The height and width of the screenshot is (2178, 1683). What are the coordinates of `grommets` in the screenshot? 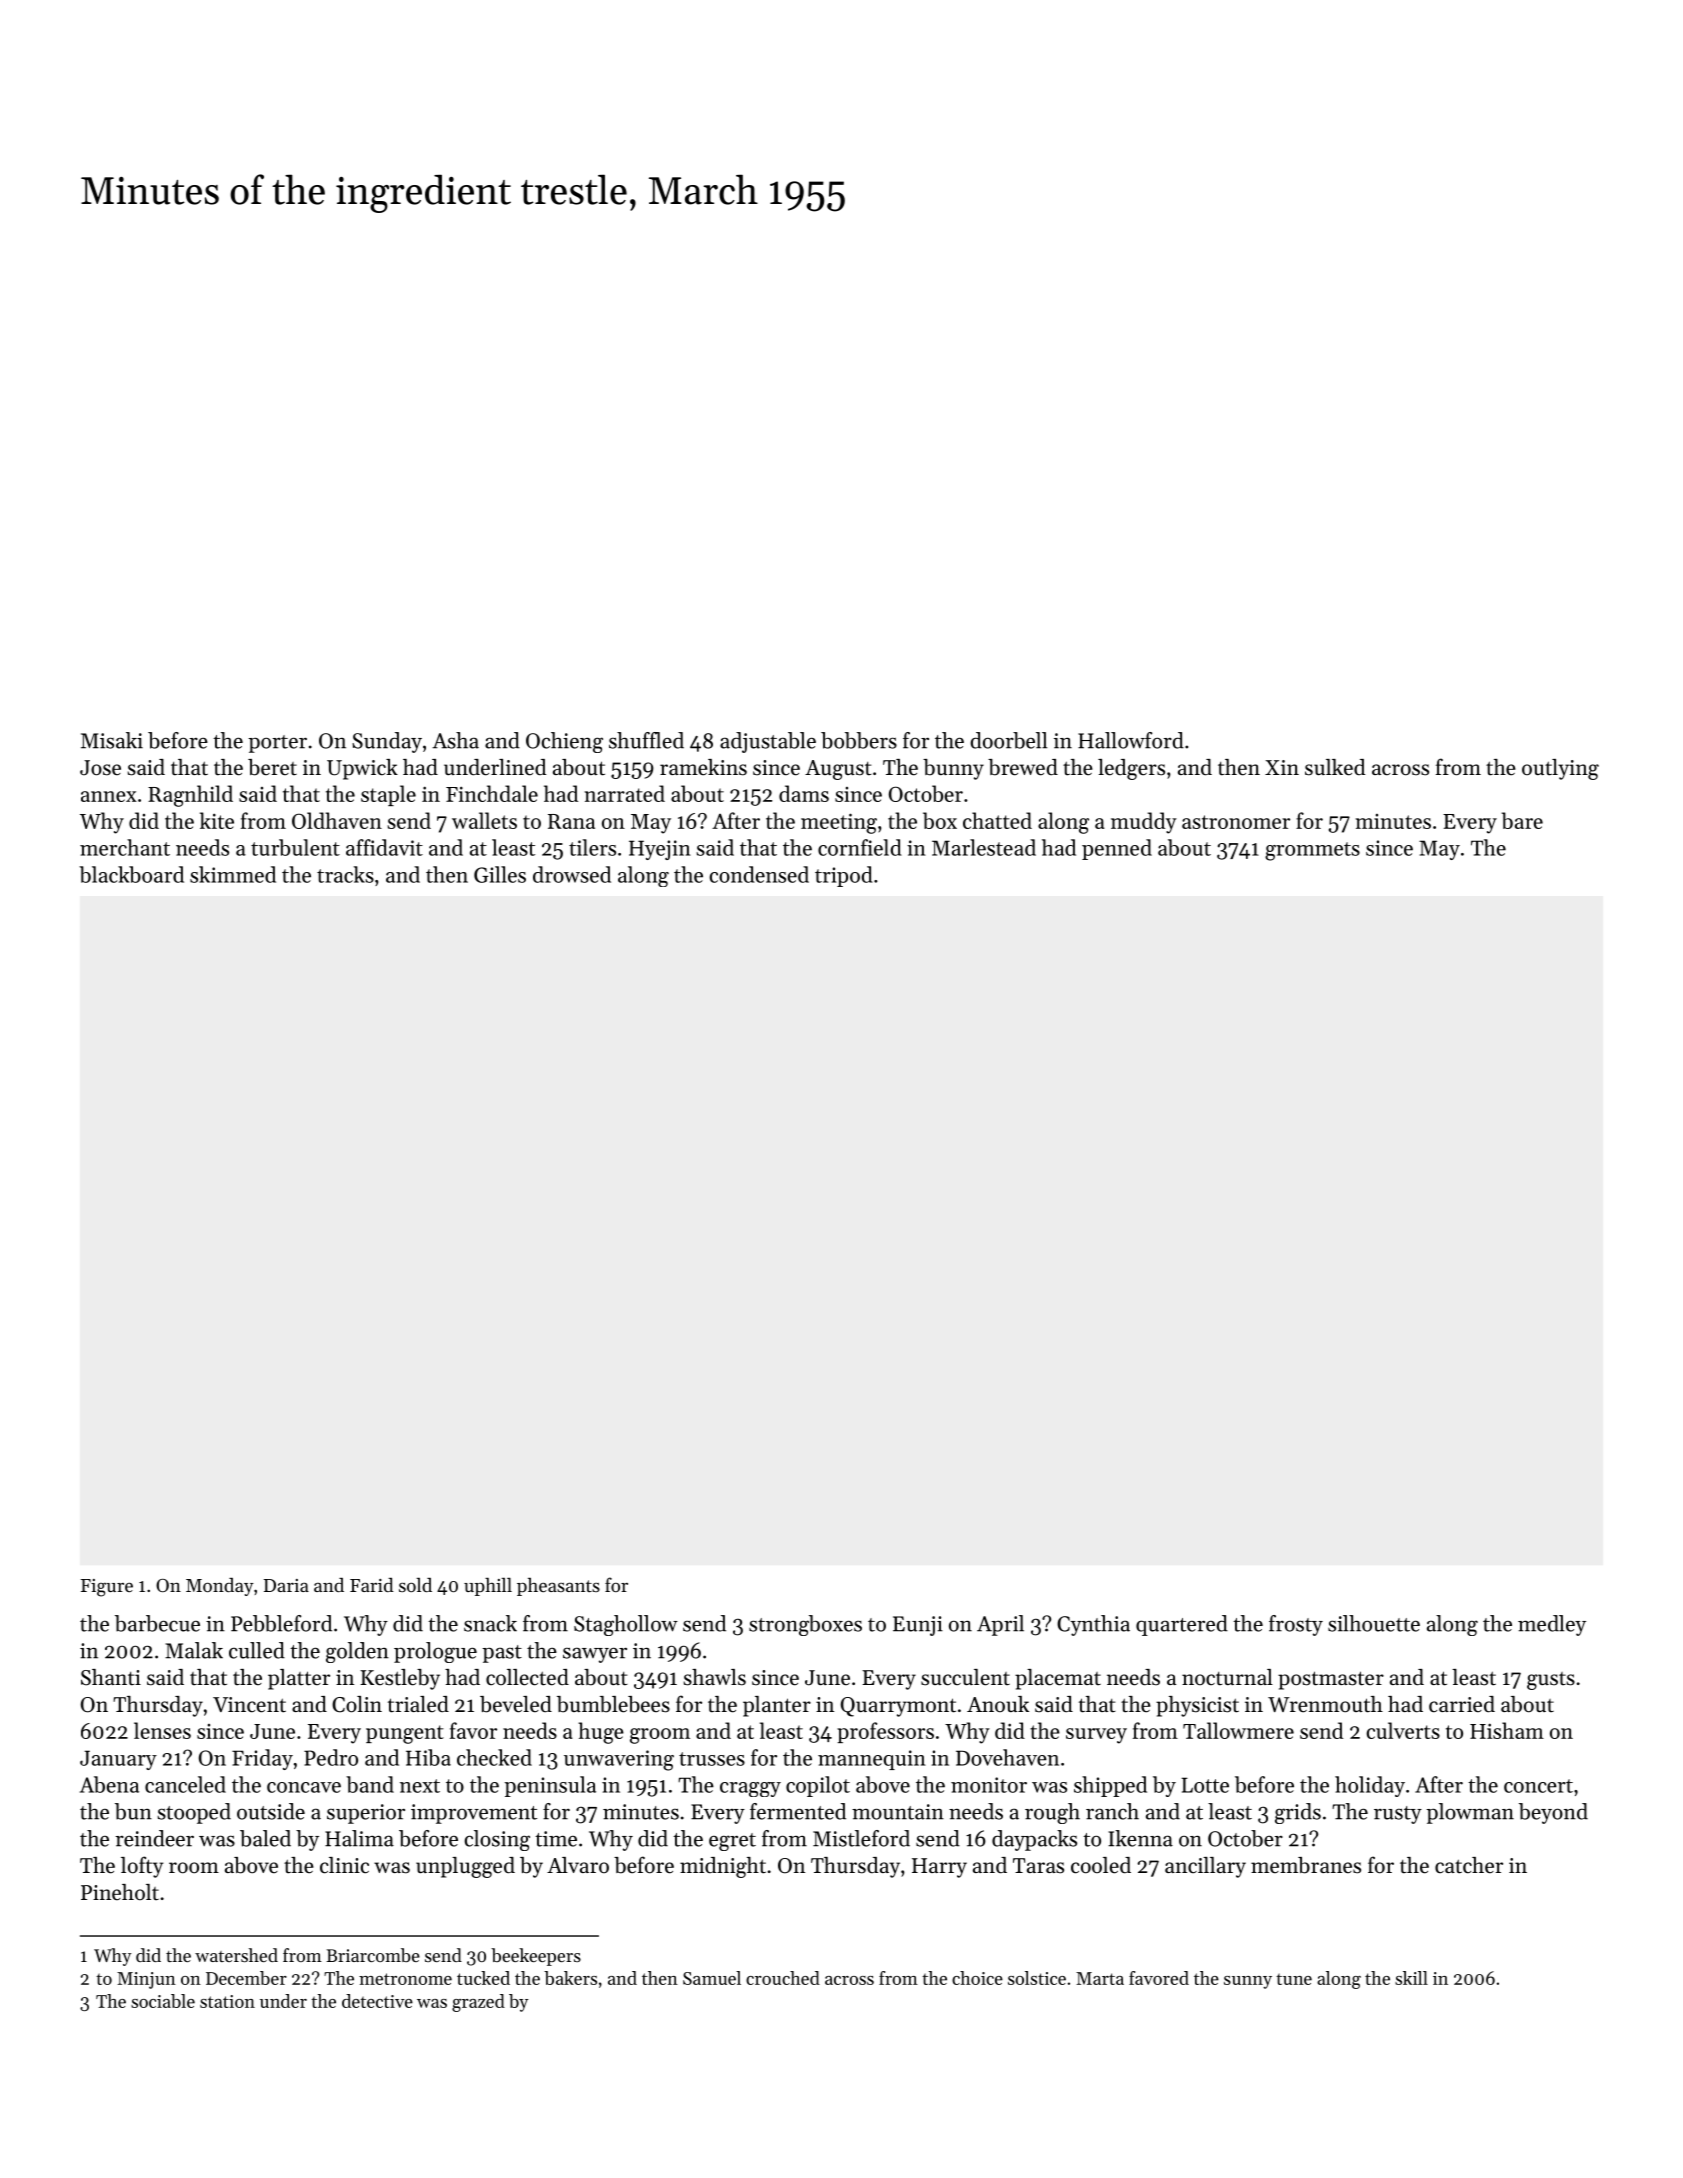 It's located at (1312, 851).
